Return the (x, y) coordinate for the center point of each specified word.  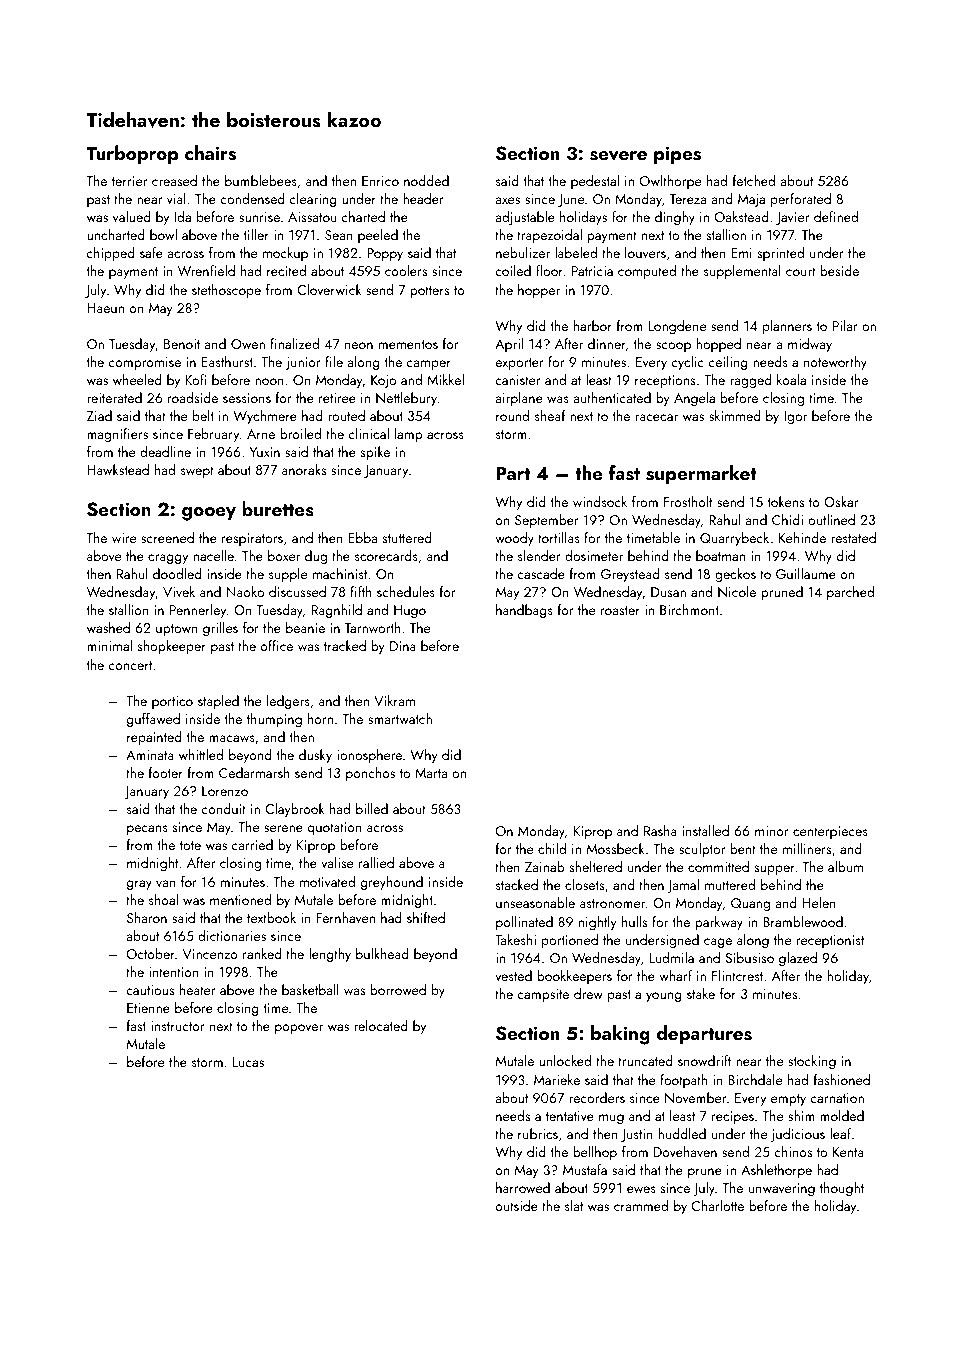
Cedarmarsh (254, 772)
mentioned (240, 899)
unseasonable (535, 902)
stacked (517, 884)
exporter (520, 364)
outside (517, 1205)
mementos (408, 344)
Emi (741, 253)
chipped (111, 254)
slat (574, 1205)
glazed (798, 959)
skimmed (735, 415)
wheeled (137, 379)
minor (772, 831)
